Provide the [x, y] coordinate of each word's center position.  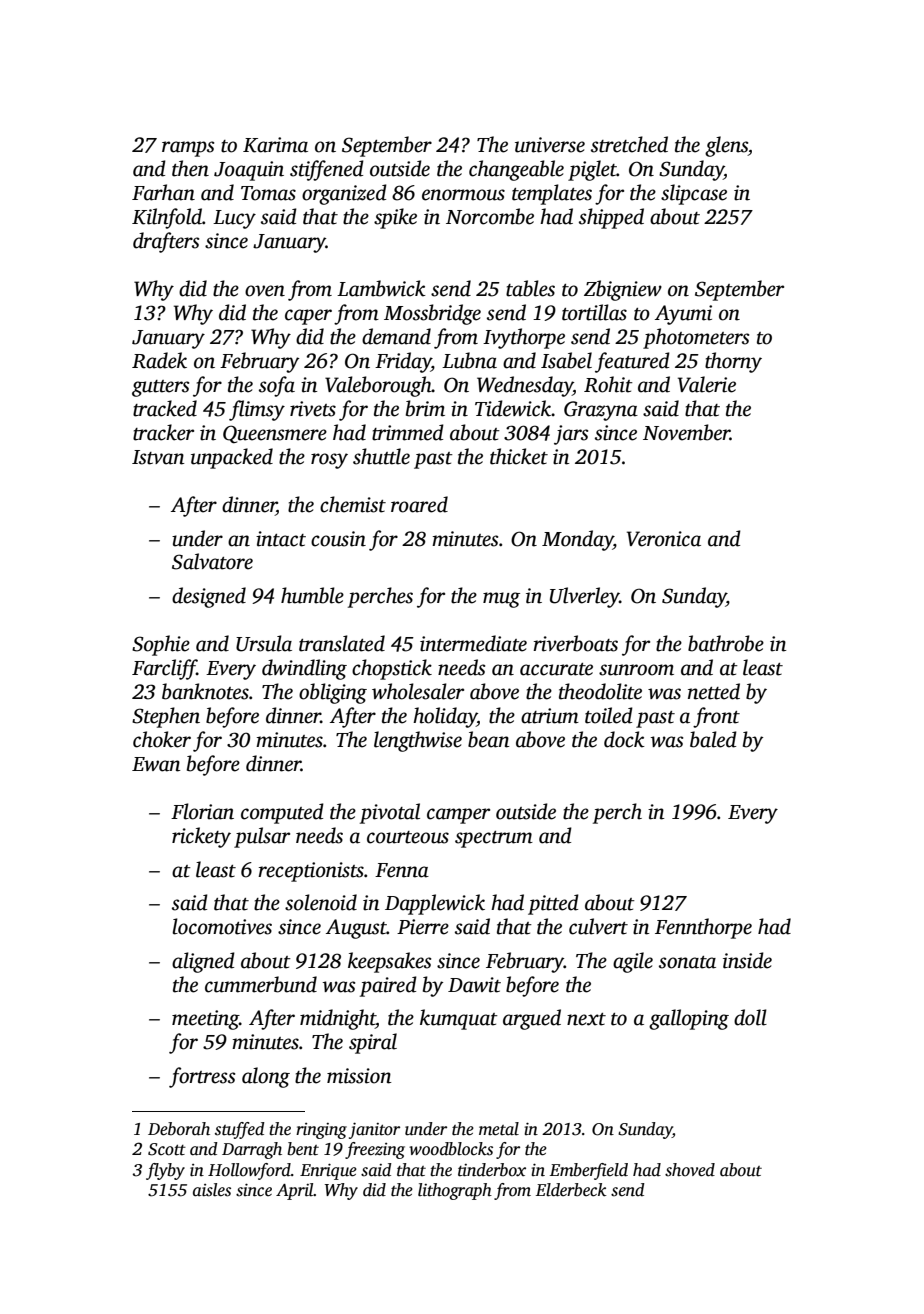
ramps [188, 149]
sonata [687, 962]
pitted [553, 904]
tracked [165, 408]
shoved [690, 1170]
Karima [275, 145]
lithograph [455, 1191]
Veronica [664, 539]
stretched [629, 144]
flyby [165, 1171]
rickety [201, 837]
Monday [578, 540]
